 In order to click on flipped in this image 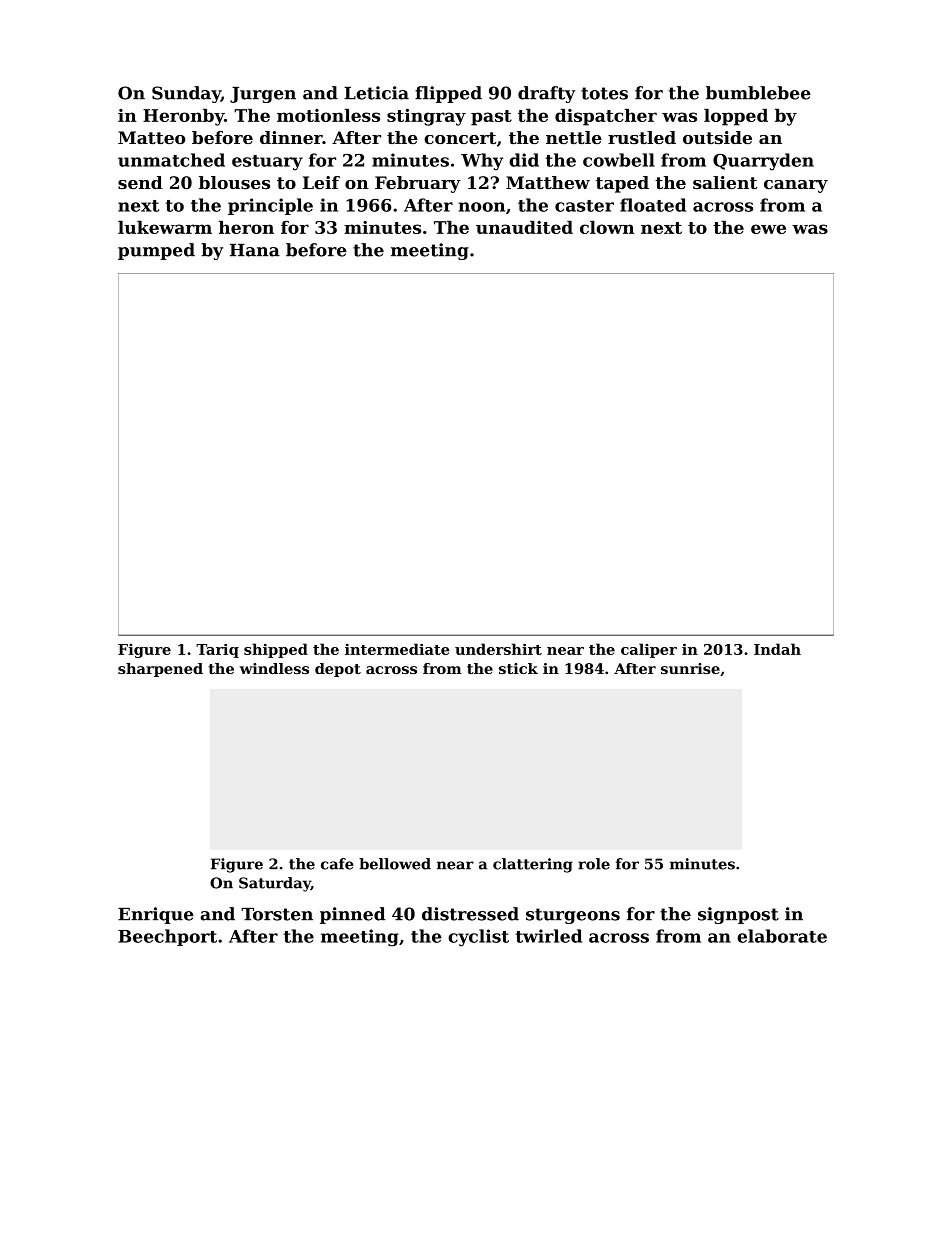, I will do `click(448, 94)`.
